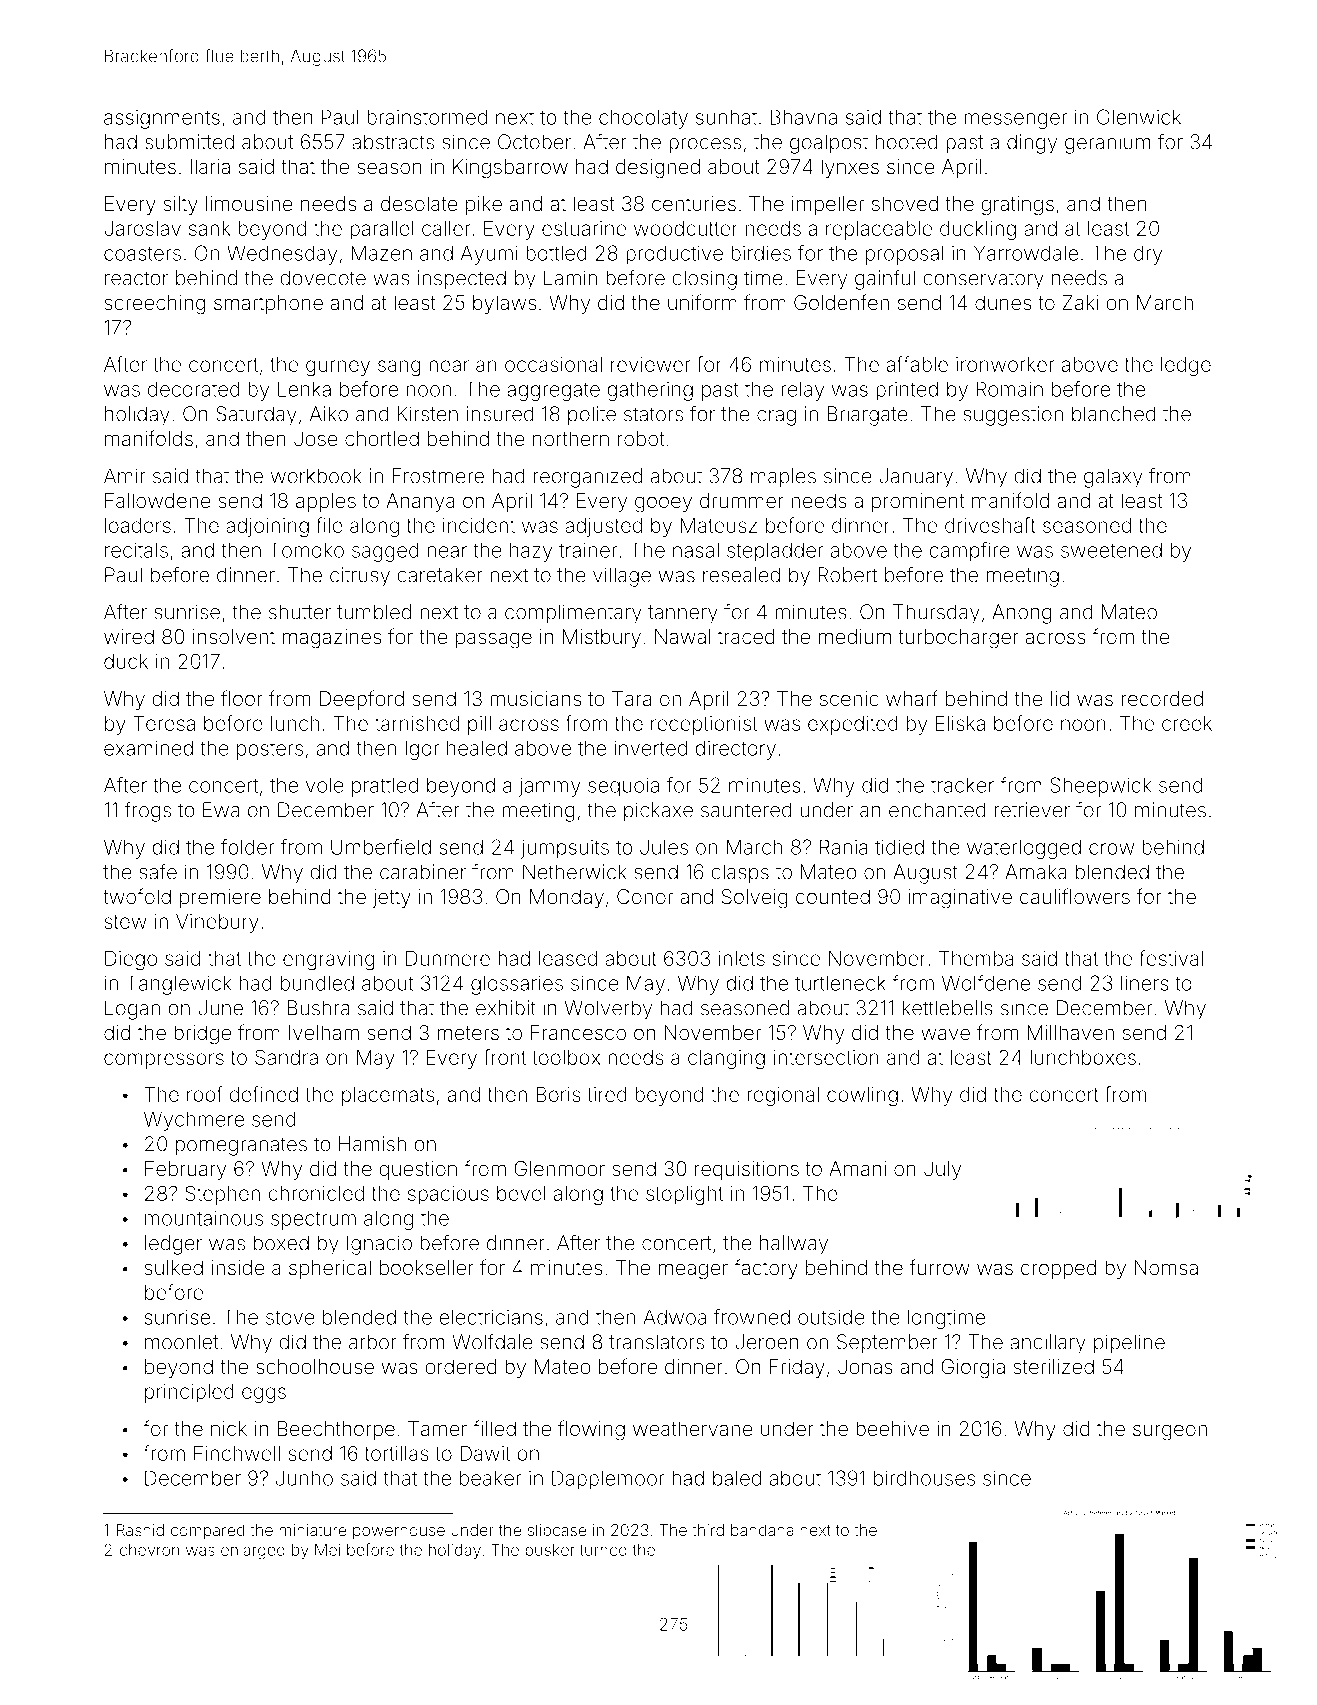 Image resolution: width=1317 pixels, height=1705 pixels. What do you see at coordinates (924, 1478) in the screenshot?
I see `birdhouses` at bounding box center [924, 1478].
